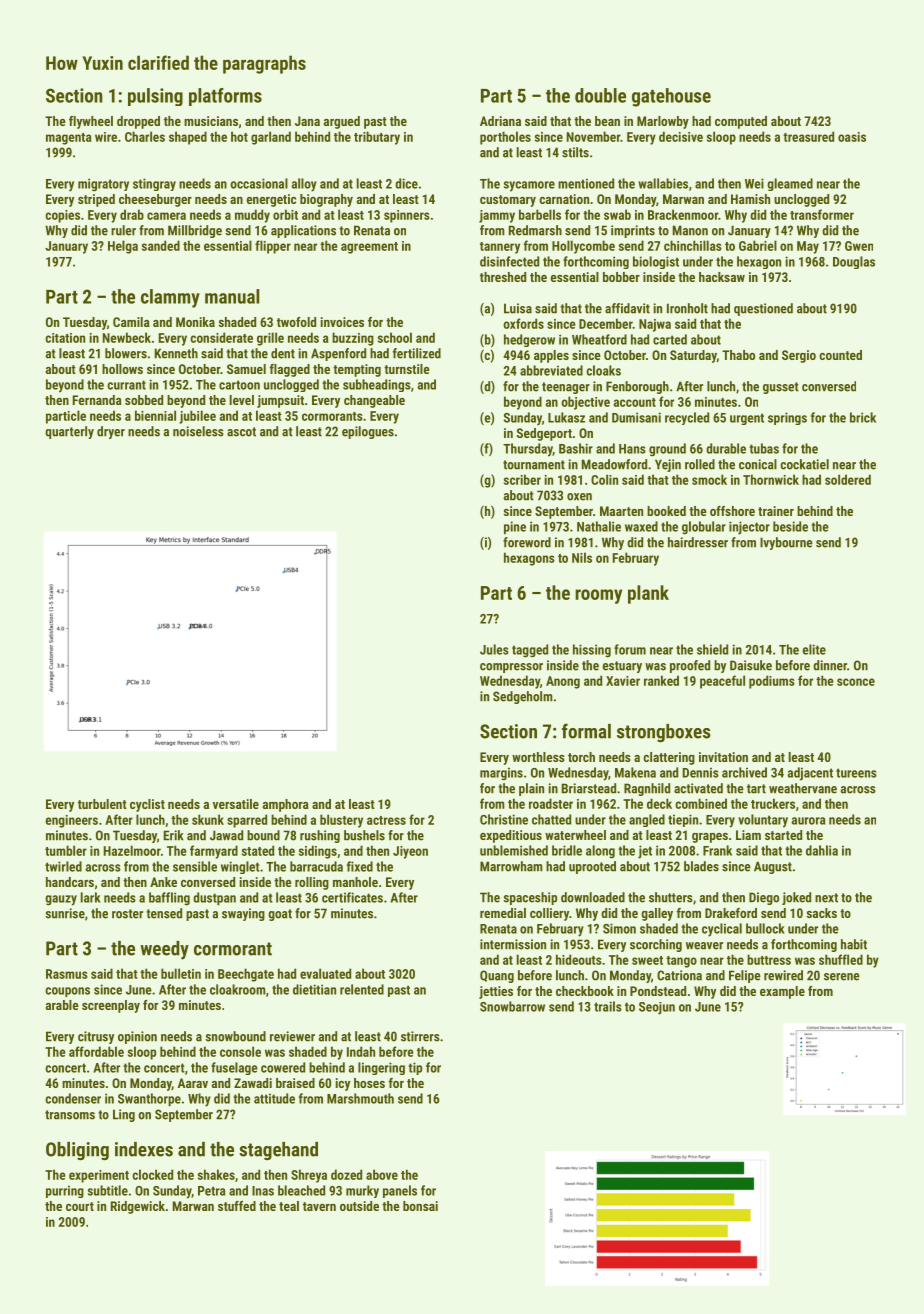  Describe the element at coordinates (782, 992) in the screenshot. I see `example` at that location.
